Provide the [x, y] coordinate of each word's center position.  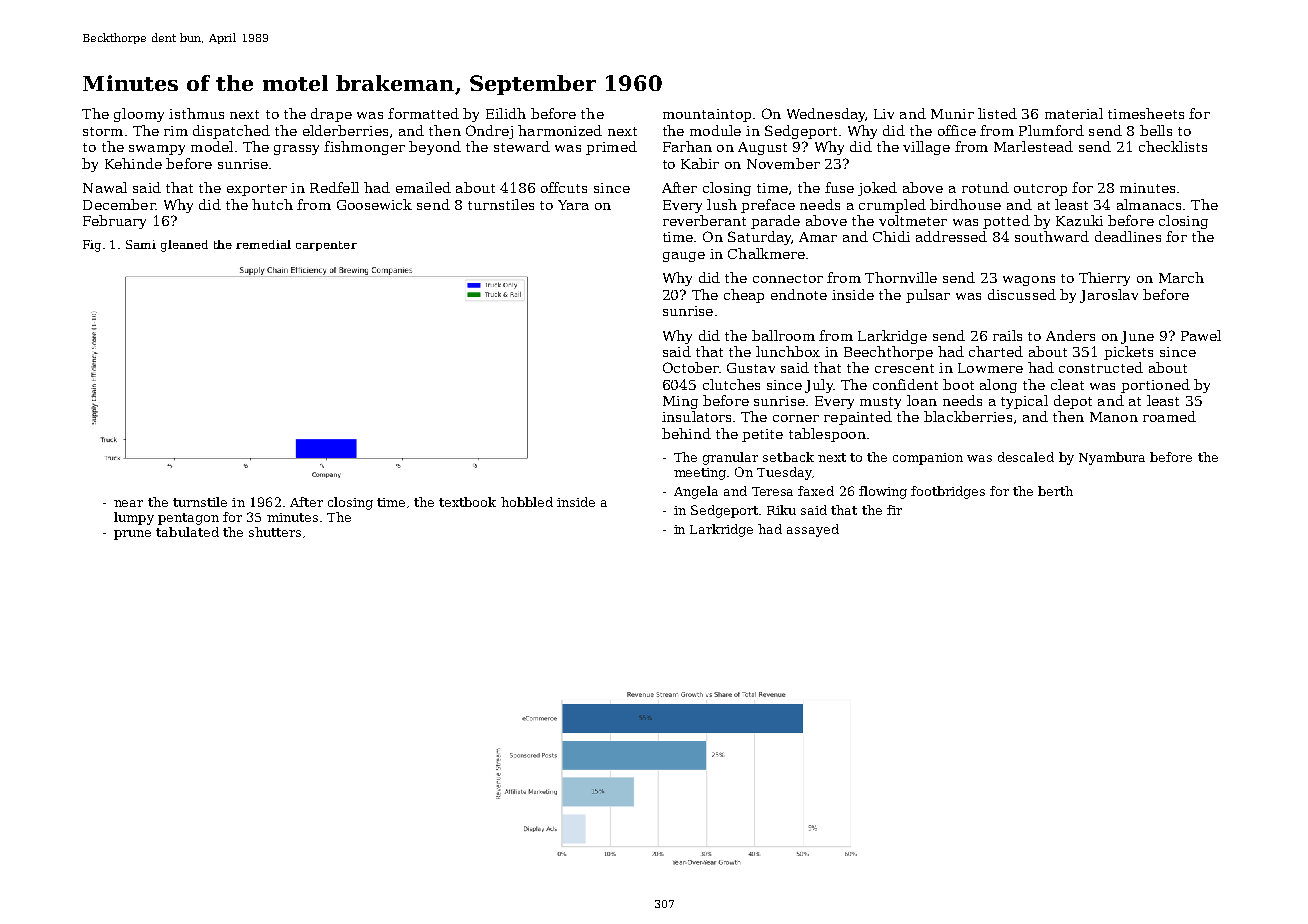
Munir [952, 114]
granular [730, 458]
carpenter [326, 246]
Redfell [334, 187]
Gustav [751, 368]
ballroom [783, 335]
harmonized [560, 130]
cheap [744, 296]
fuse [839, 187]
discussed [1022, 294]
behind [686, 433]
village [926, 148]
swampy [157, 150]
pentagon [188, 519]
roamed [1169, 416]
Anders [1070, 335]
